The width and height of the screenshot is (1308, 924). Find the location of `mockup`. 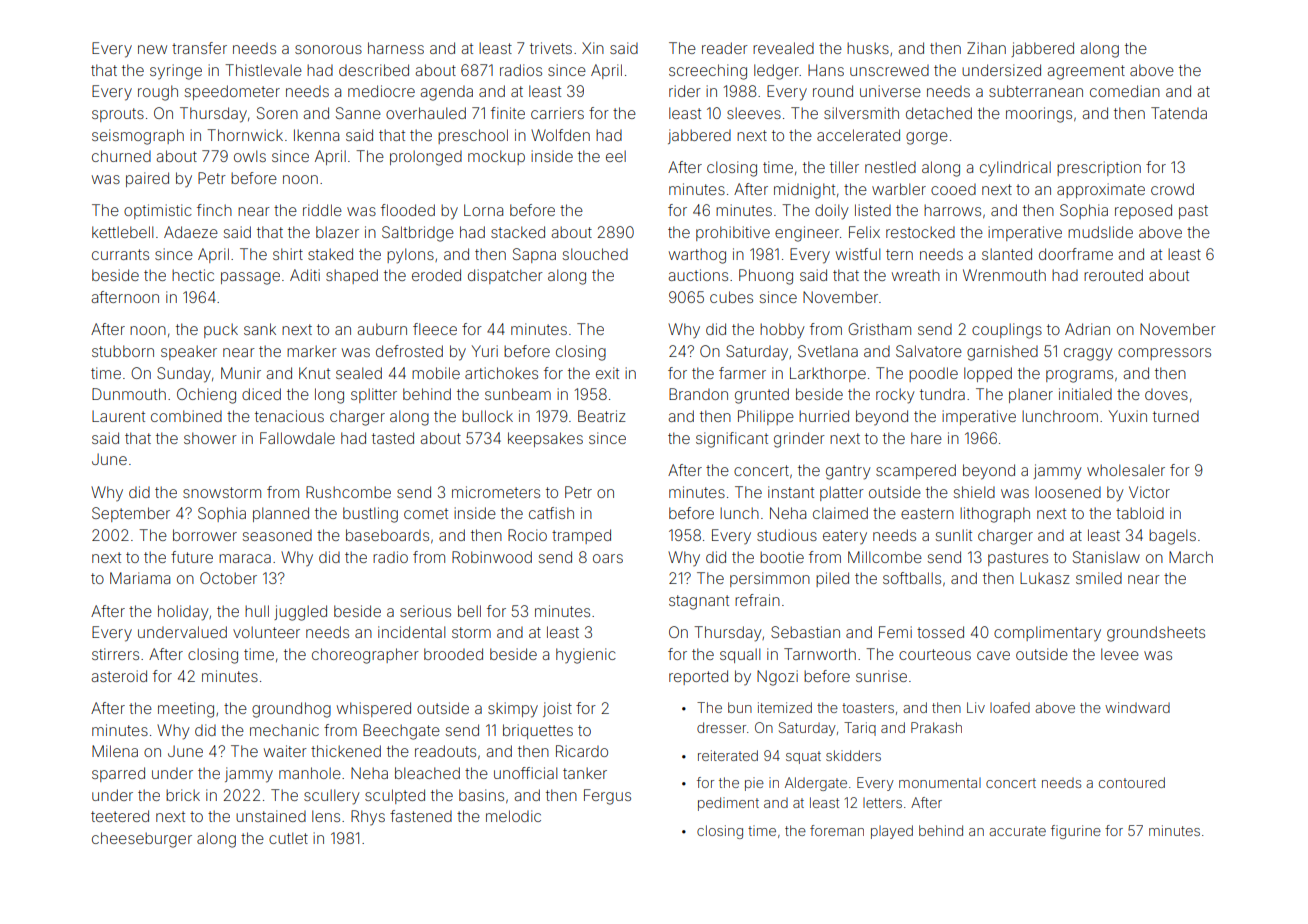

mockup is located at coordinates (496, 157).
